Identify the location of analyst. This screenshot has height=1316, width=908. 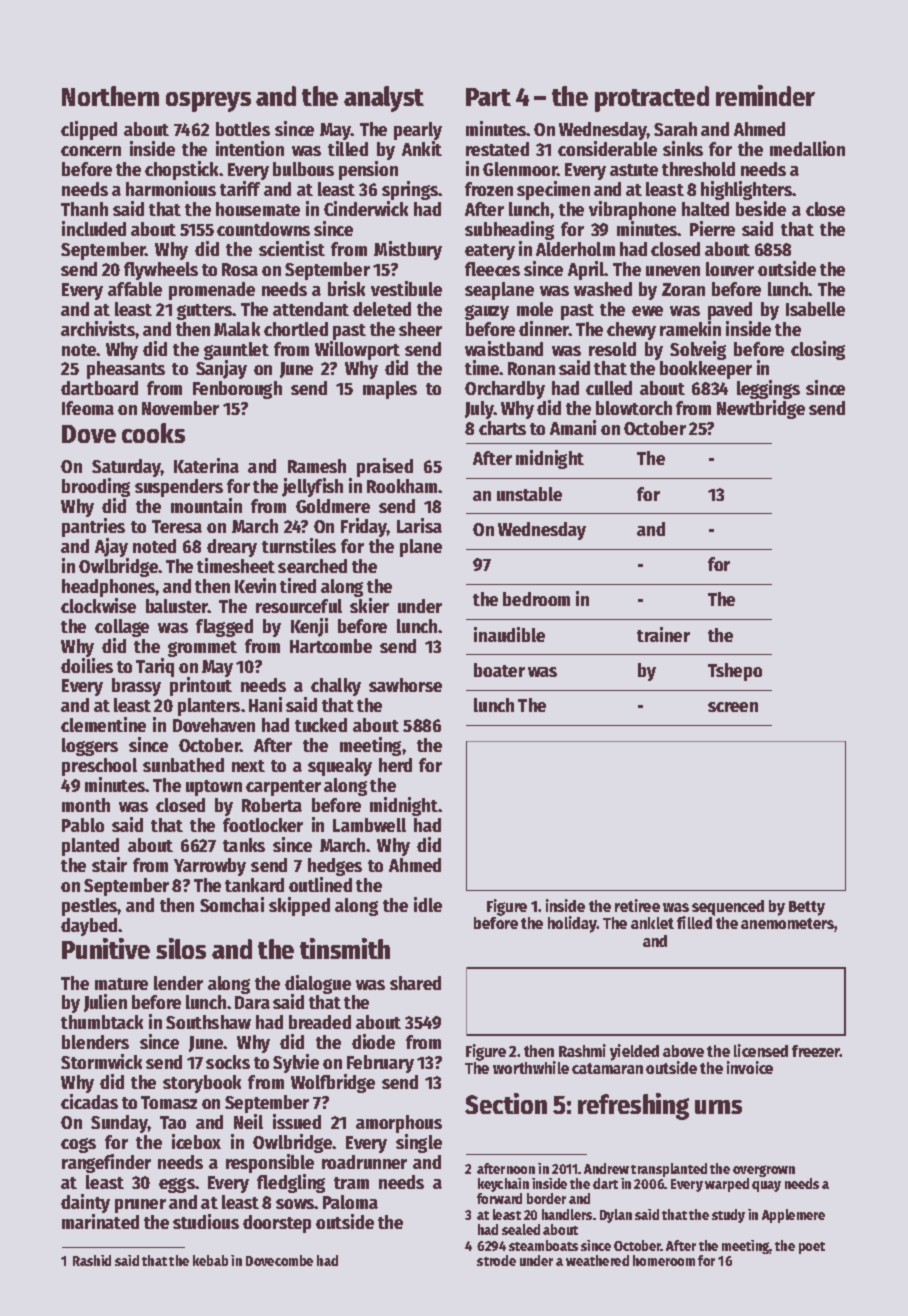
(384, 99).
